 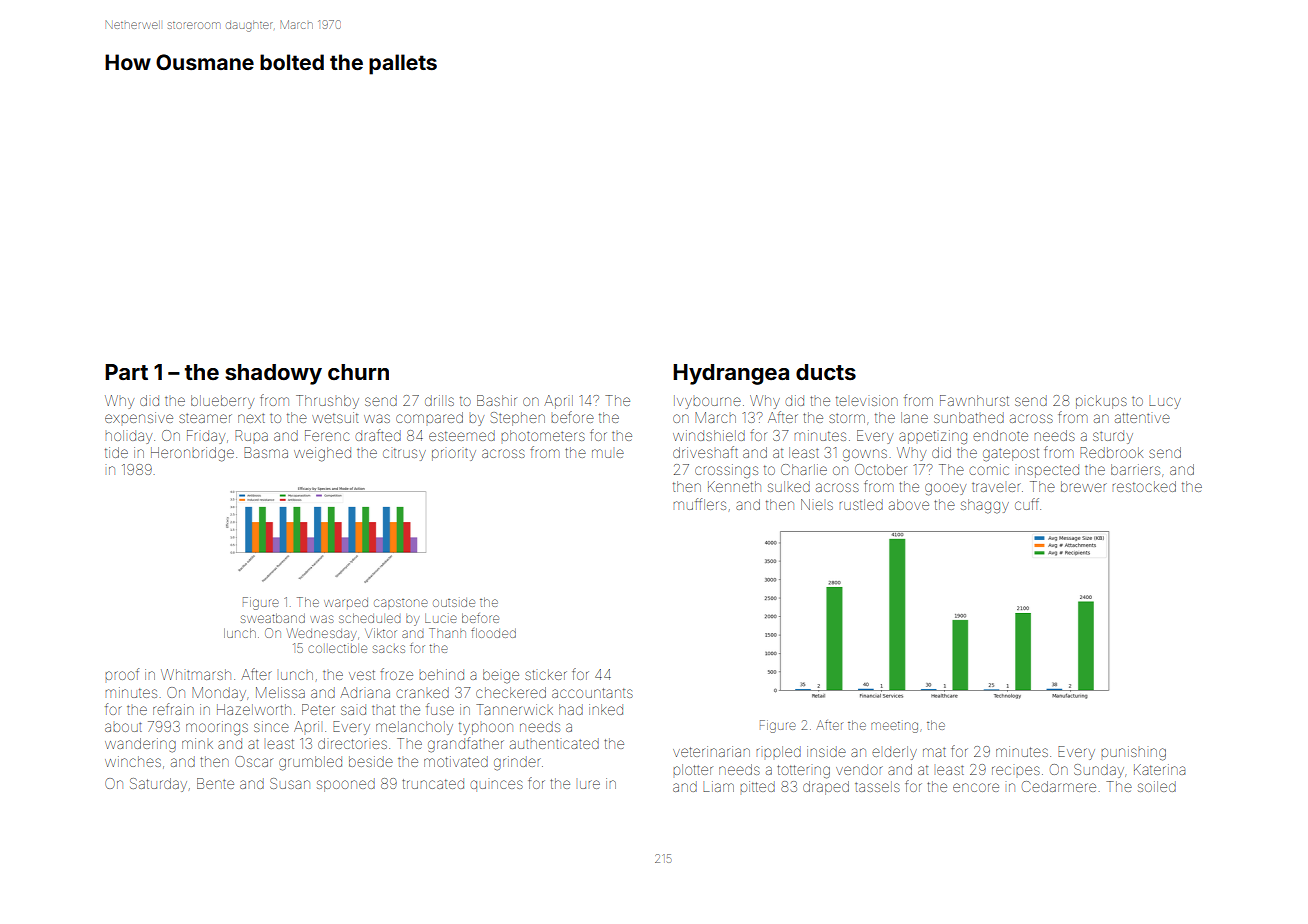 What do you see at coordinates (1027, 504) in the image?
I see `cuff` at bounding box center [1027, 504].
